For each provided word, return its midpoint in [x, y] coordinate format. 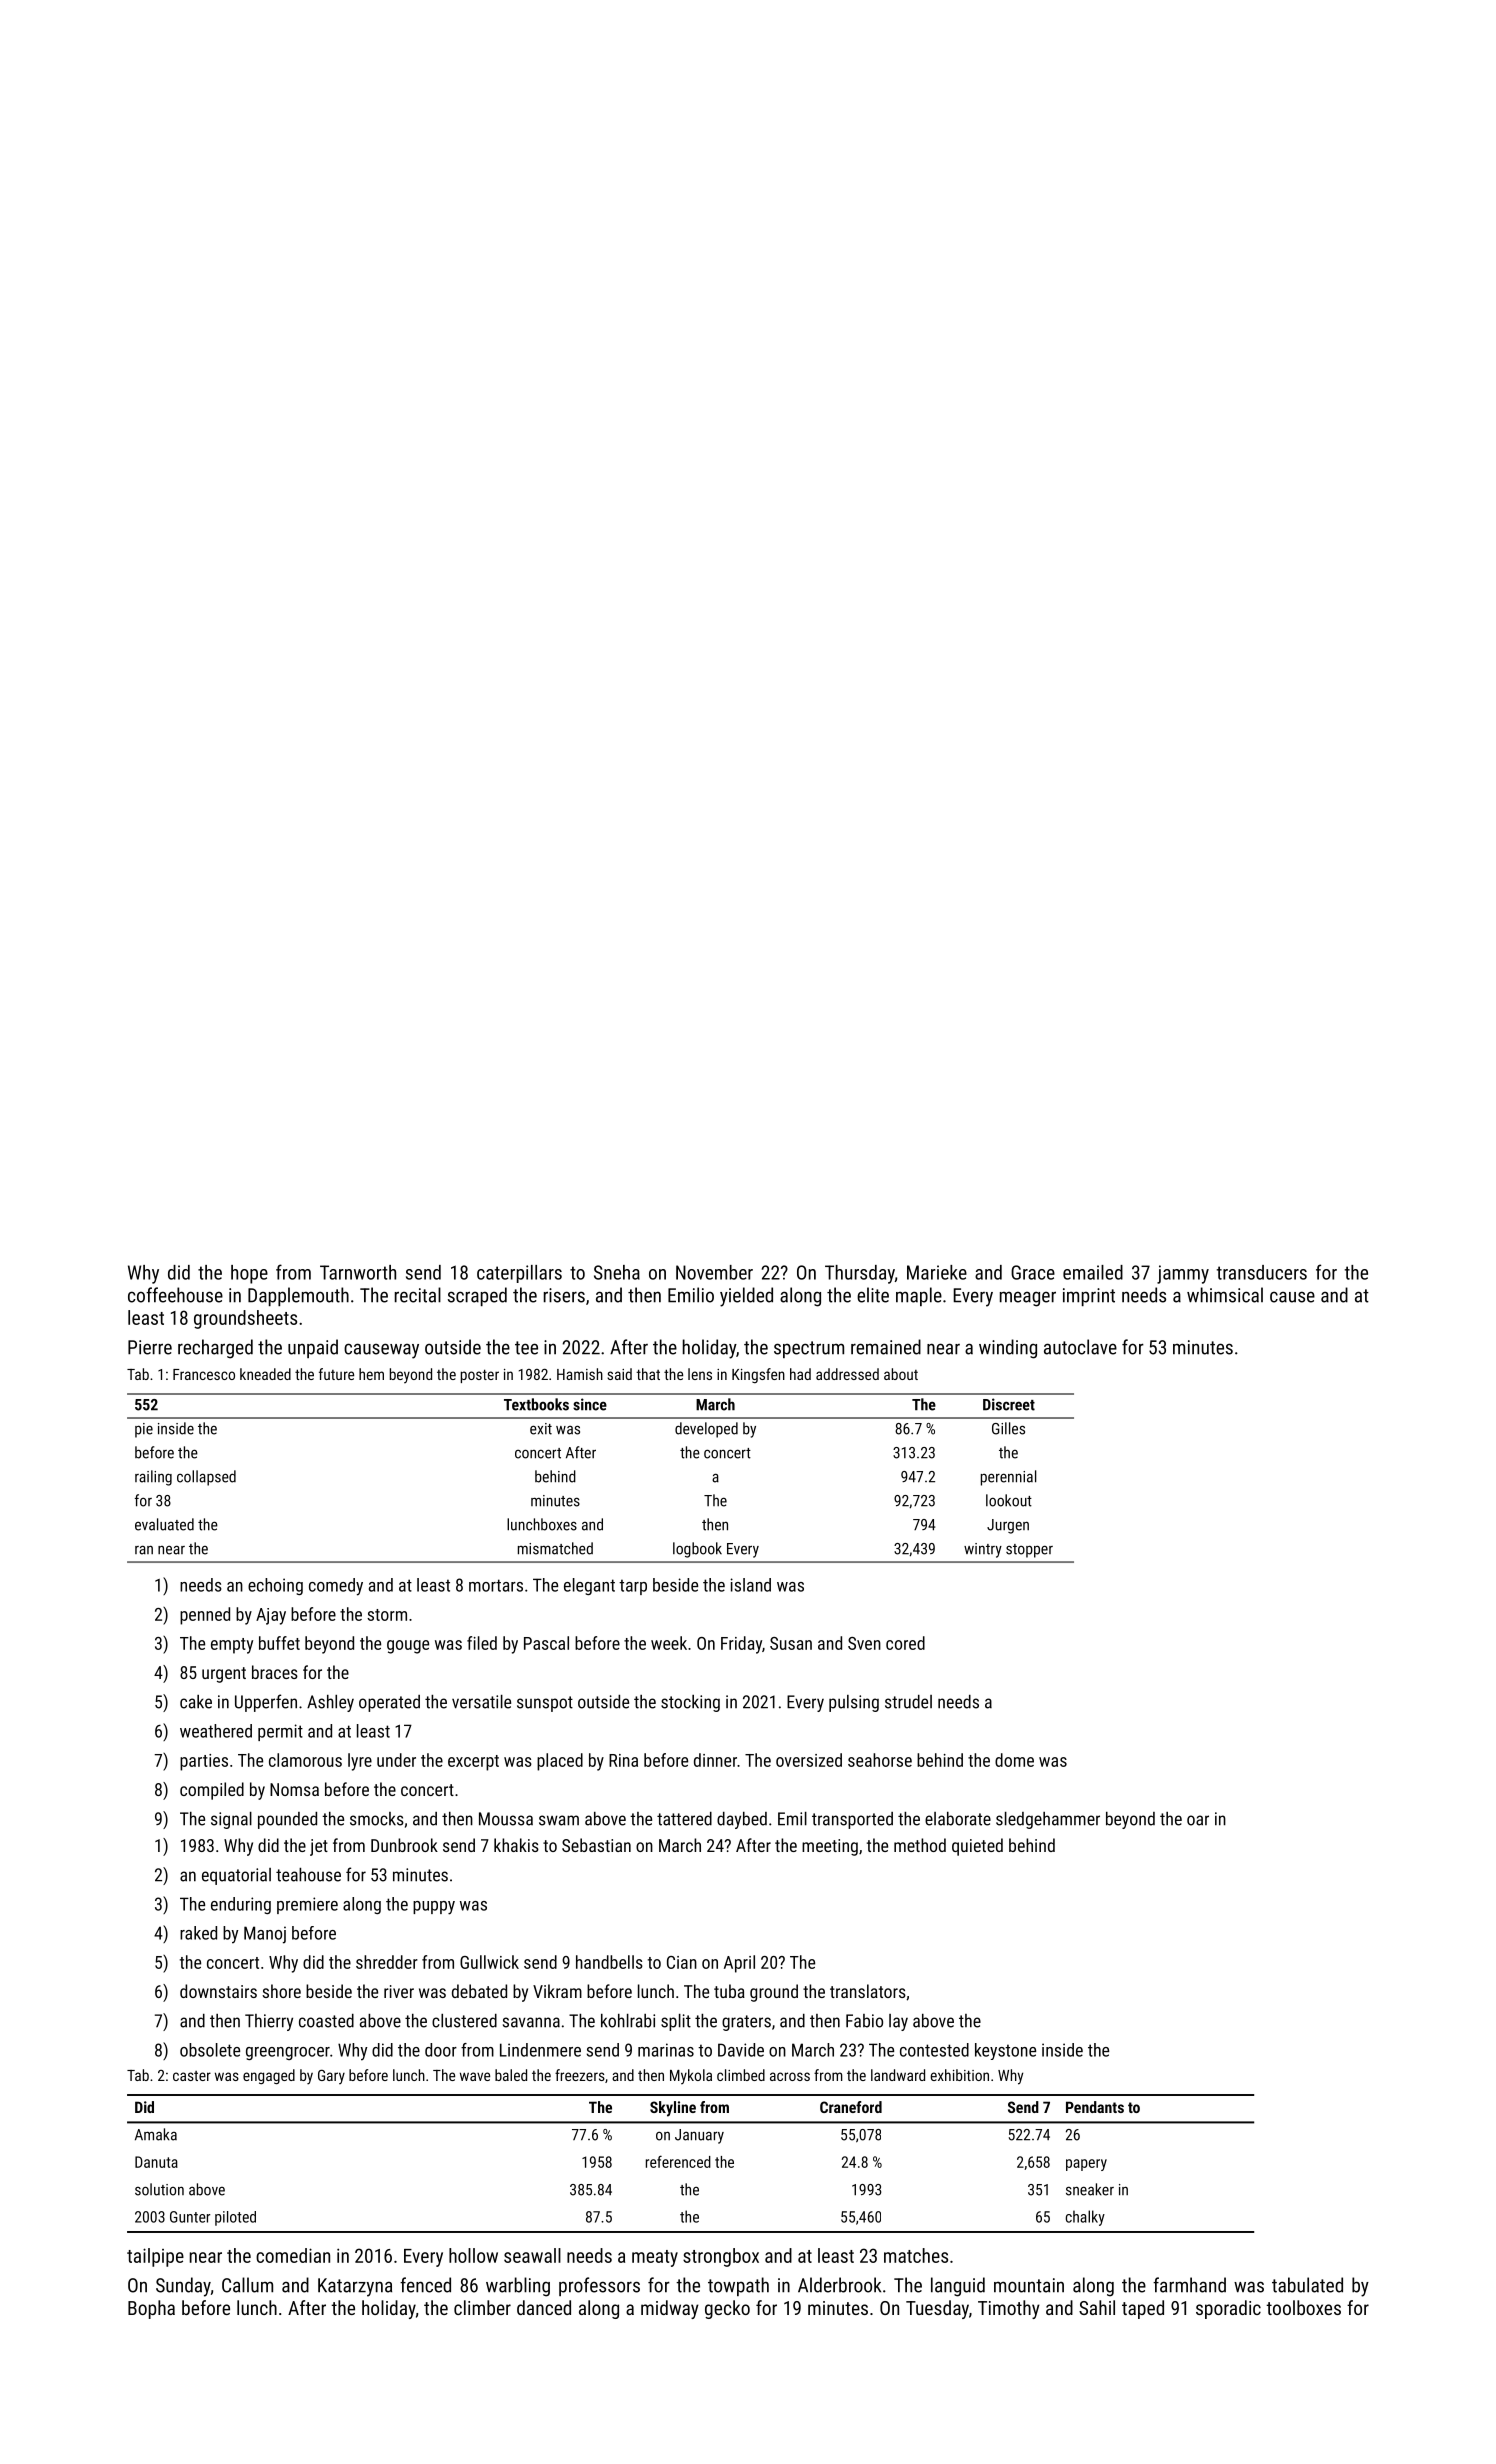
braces [275, 1672]
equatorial [236, 1876]
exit [541, 1429]
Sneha [617, 1272]
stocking [690, 1703]
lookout [1009, 1500]
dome [1014, 1760]
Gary [331, 2076]
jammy [1183, 1274]
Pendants [1095, 2107]
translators [868, 1991]
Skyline [673, 2109]
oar [1198, 1820]
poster [480, 1376]
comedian [293, 2255]
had [800, 1374]
